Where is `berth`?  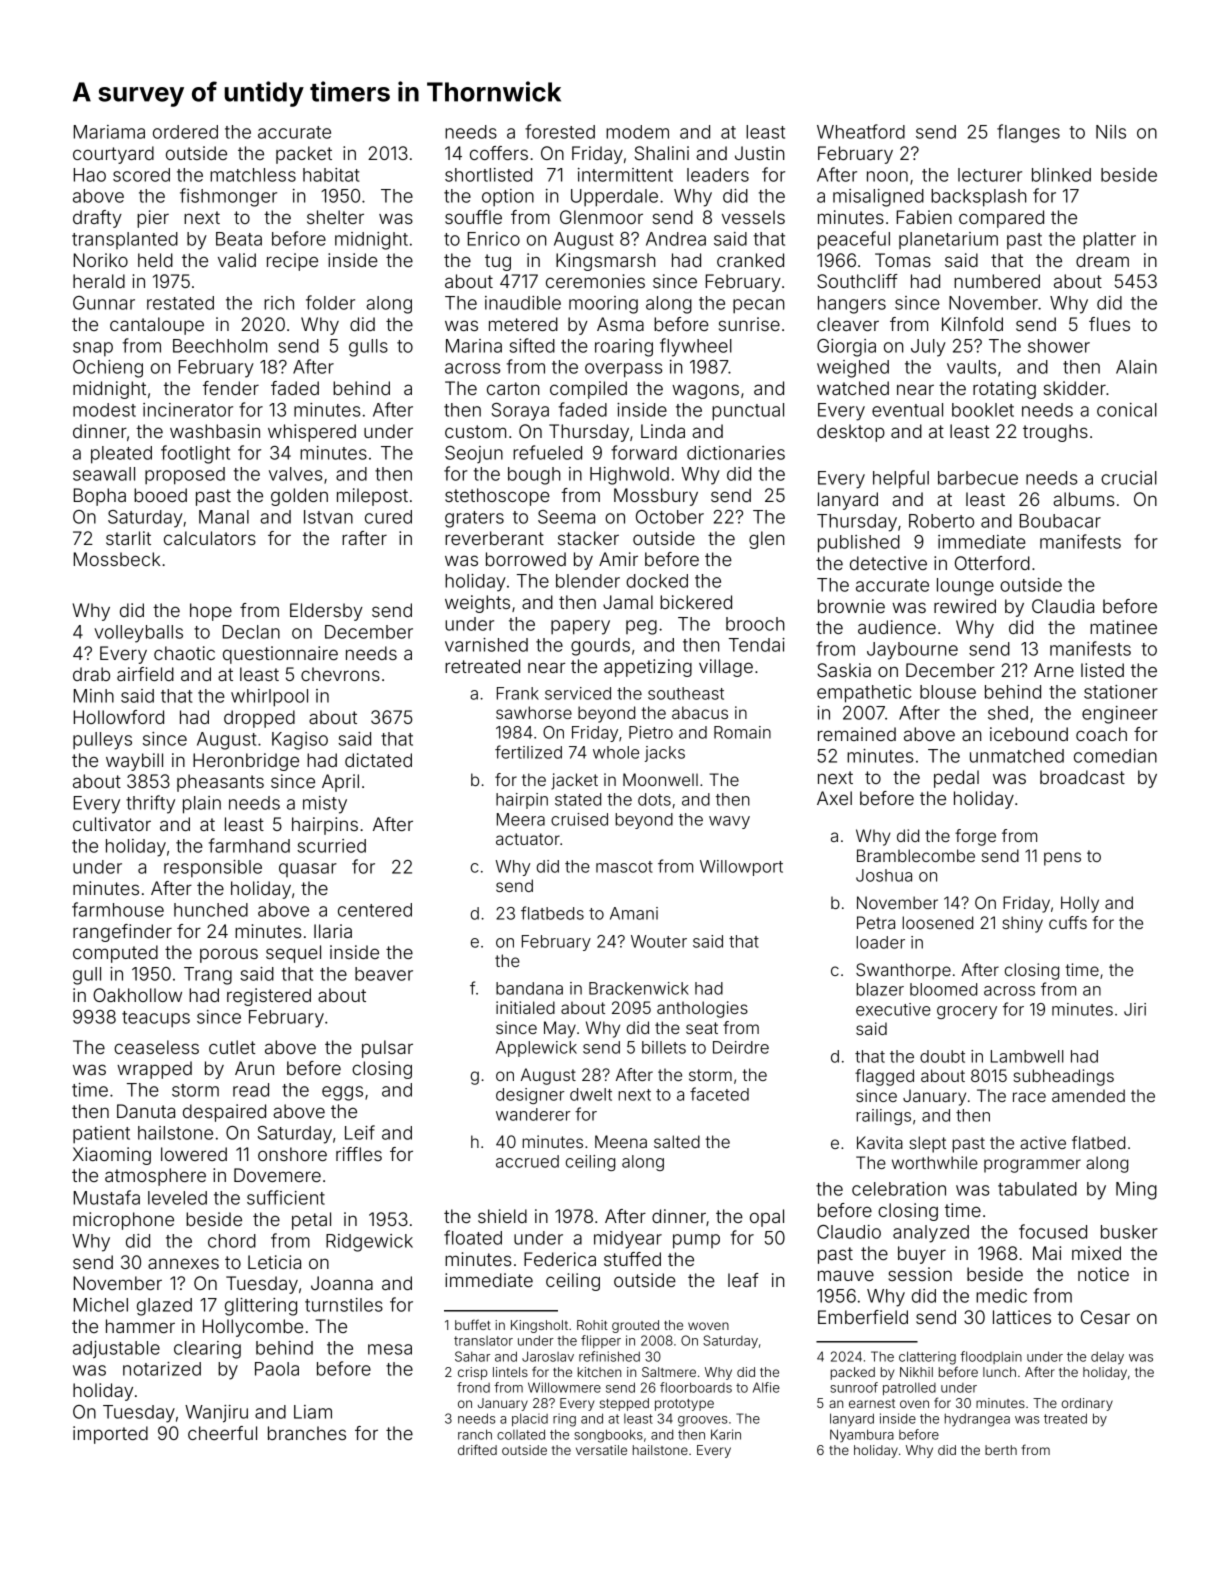 berth is located at coordinates (1001, 1450).
